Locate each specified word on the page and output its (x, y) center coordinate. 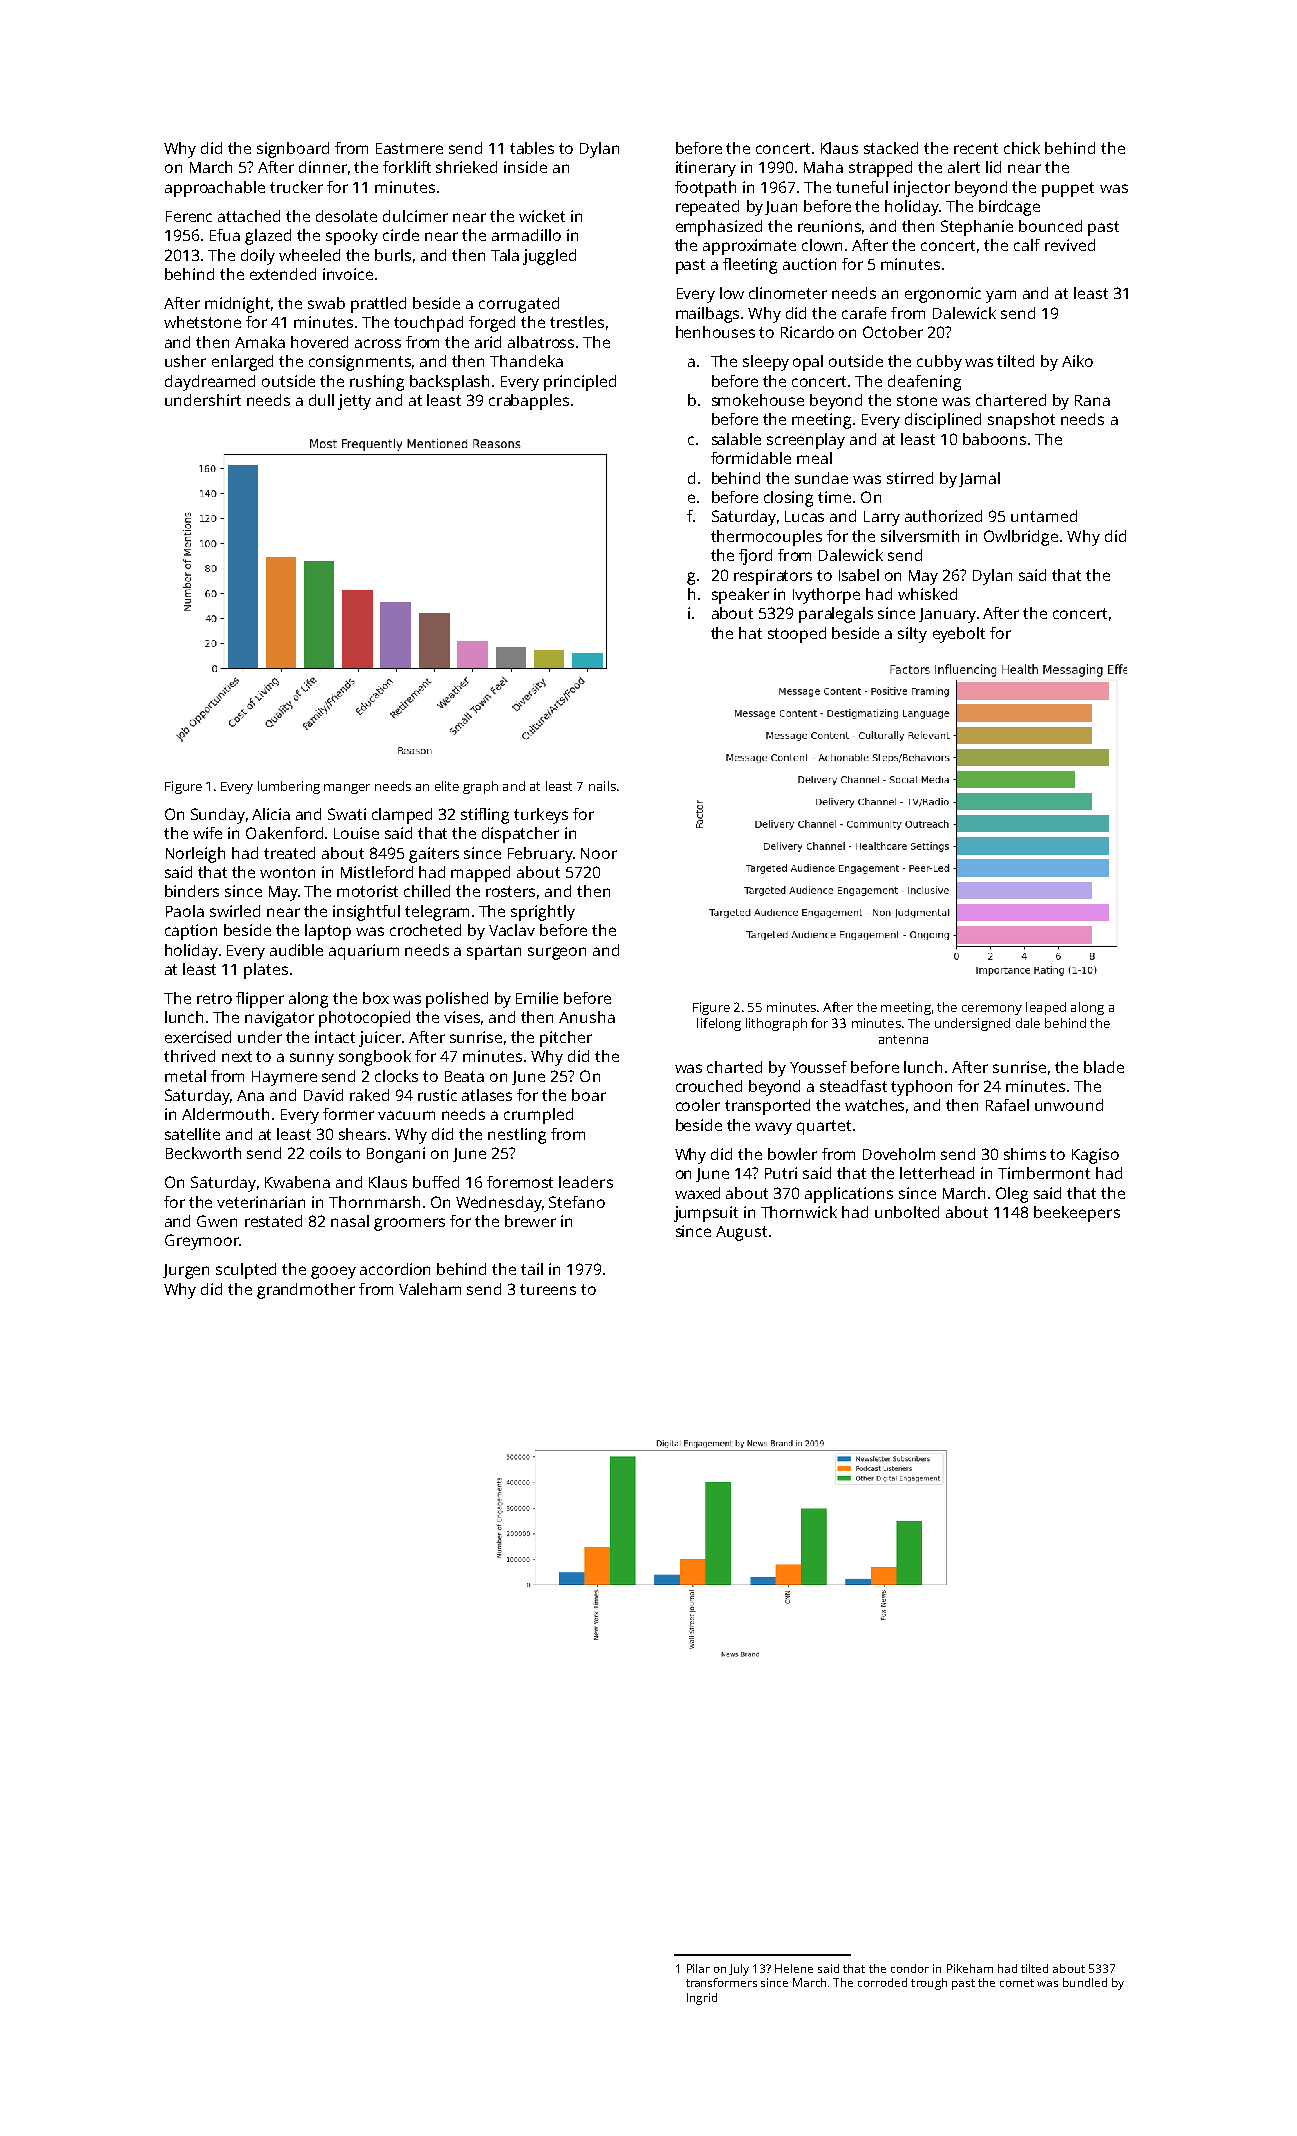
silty (912, 635)
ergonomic (943, 295)
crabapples (529, 402)
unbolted (907, 1212)
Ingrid (702, 1999)
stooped (797, 635)
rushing (377, 383)
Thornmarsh (374, 1202)
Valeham (430, 1289)
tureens (548, 1289)
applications (849, 1195)
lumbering (289, 787)
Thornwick (799, 1212)
